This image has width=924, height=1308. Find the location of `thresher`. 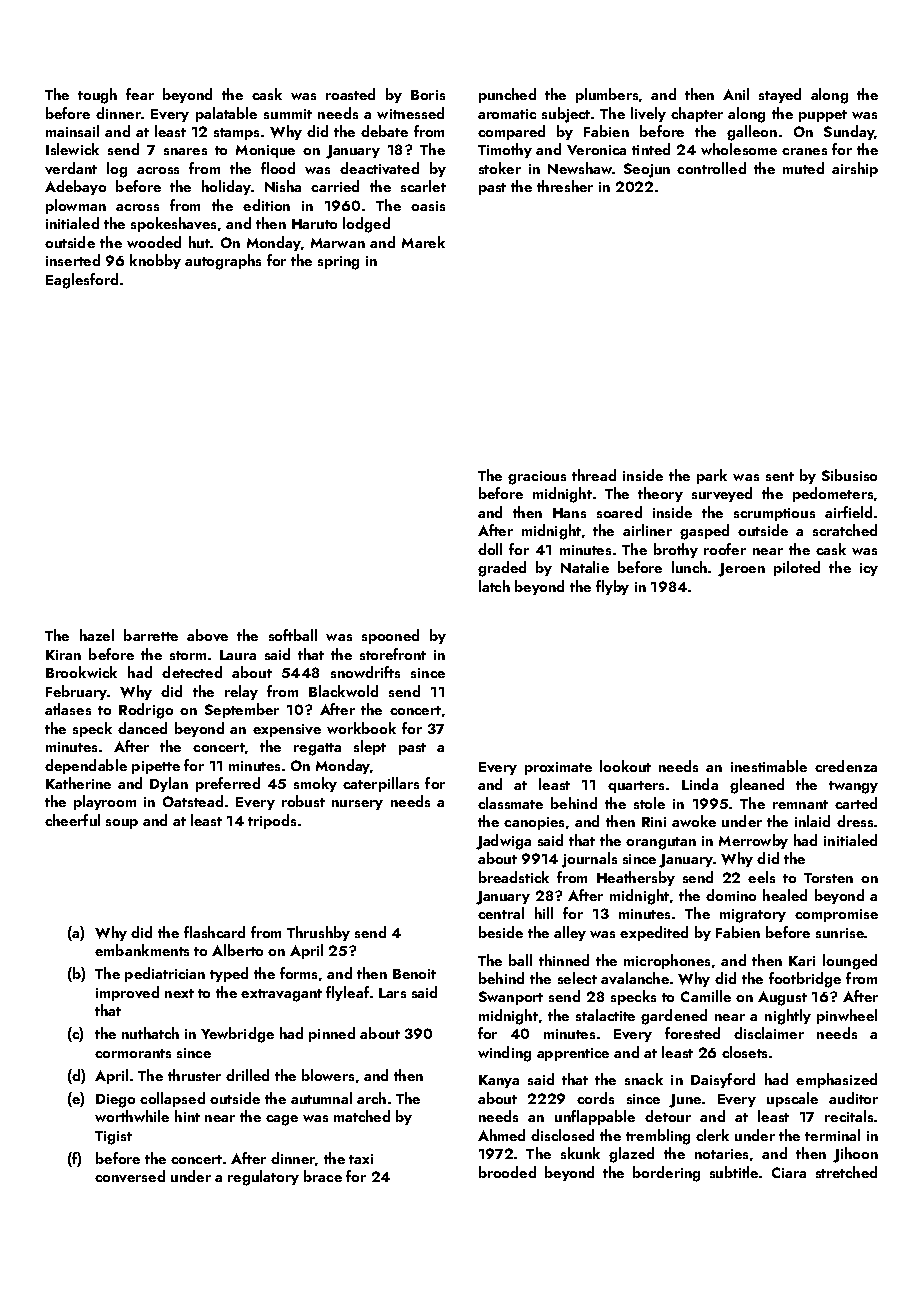

thresher is located at coordinates (565, 186).
